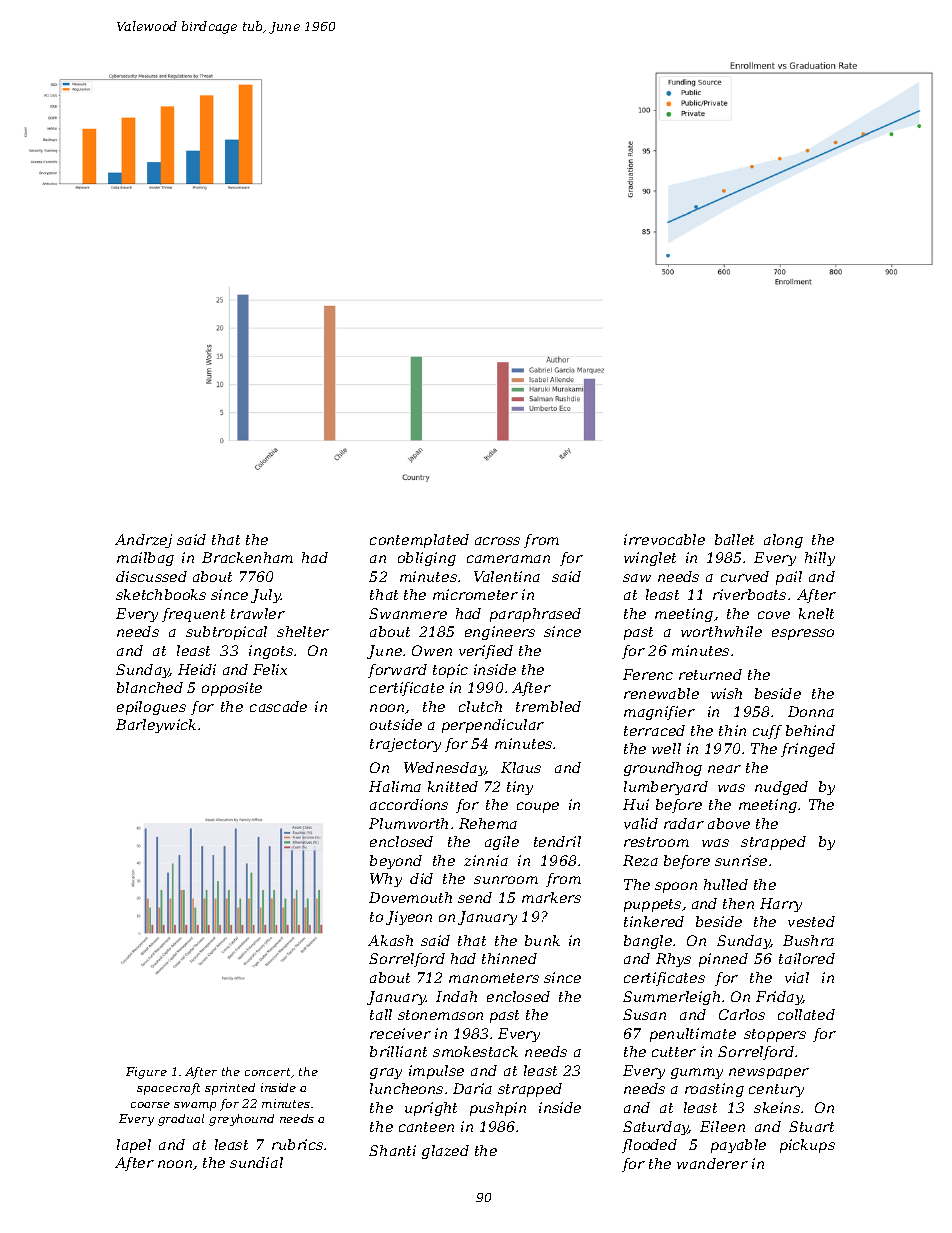  I want to click on frequent, so click(193, 615).
